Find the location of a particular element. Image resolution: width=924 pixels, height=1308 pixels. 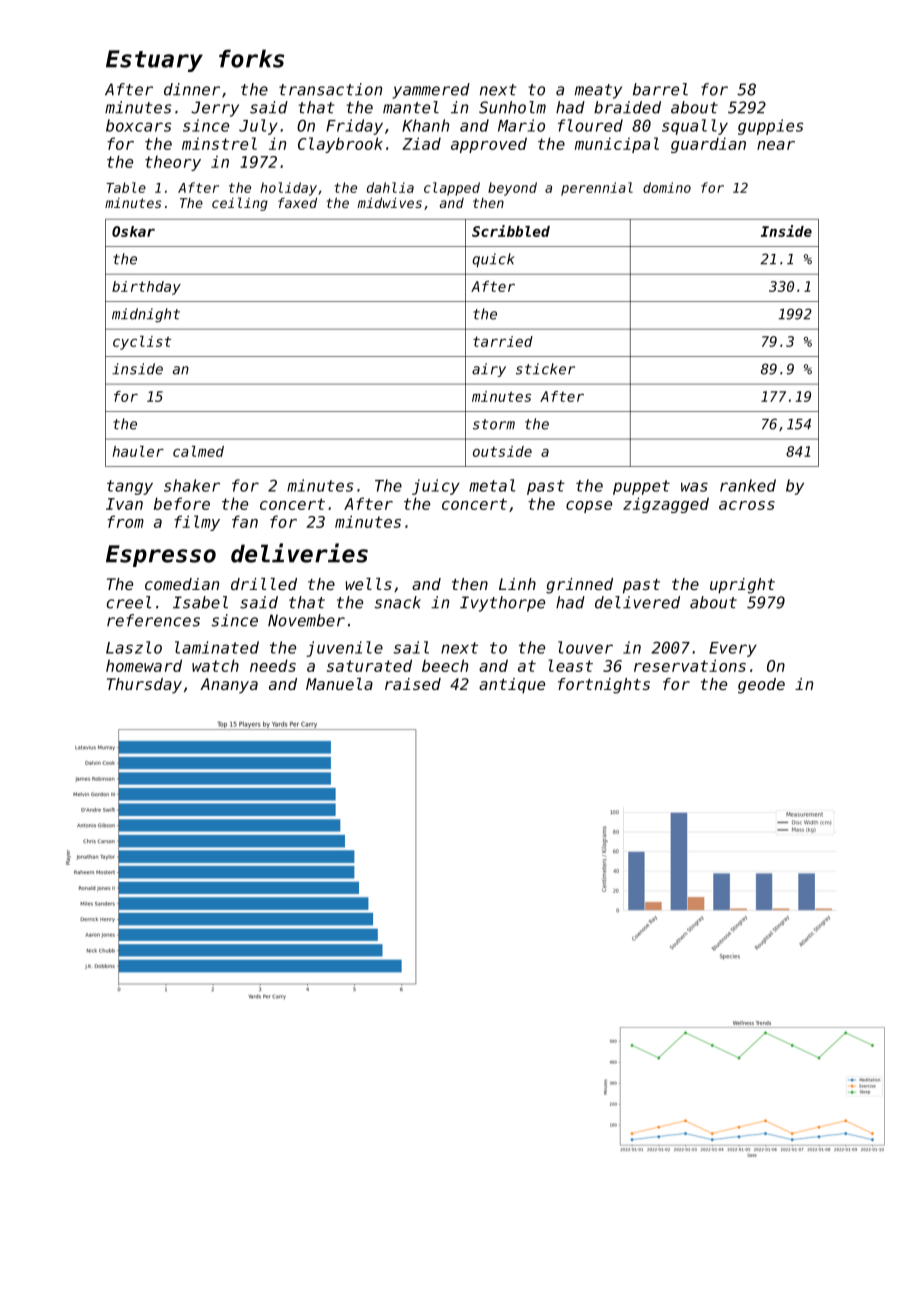

Estuary is located at coordinates (154, 61).
